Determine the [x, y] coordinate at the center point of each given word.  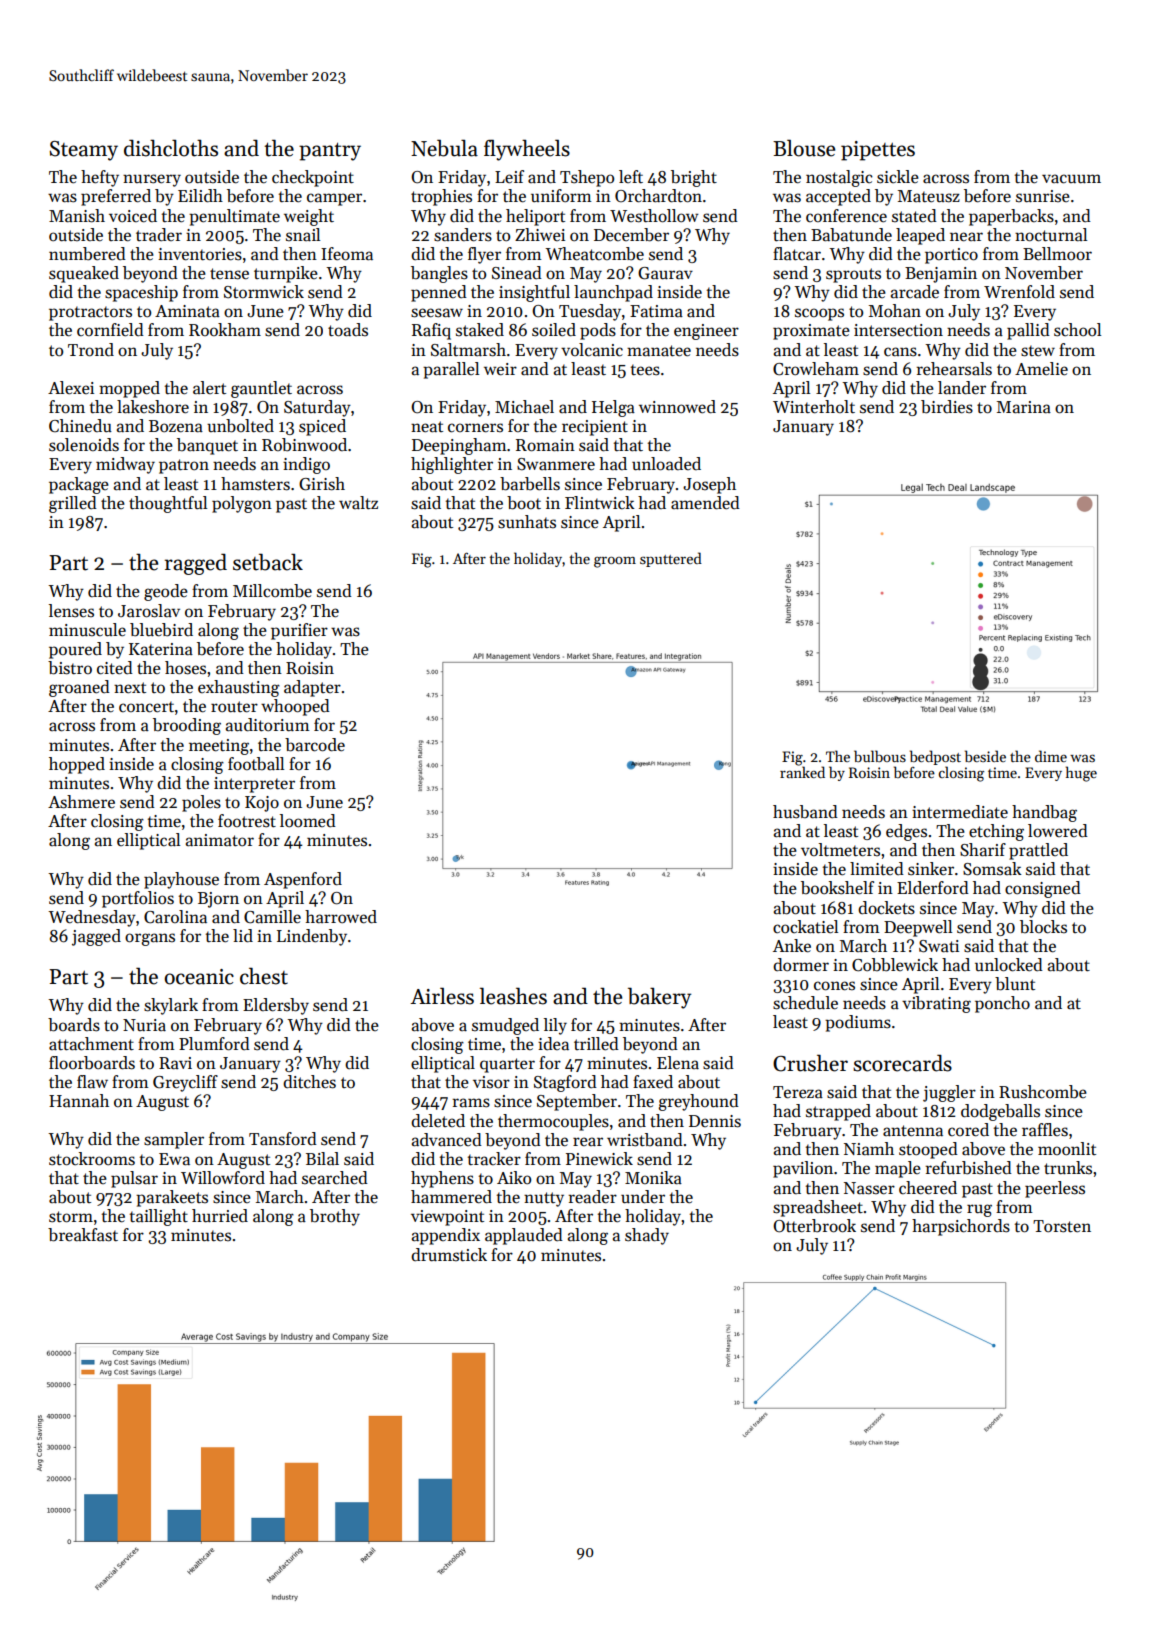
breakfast [83, 1235]
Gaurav [665, 273]
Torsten [1062, 1226]
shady [647, 1236]
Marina [1024, 407]
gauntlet [261, 389]
